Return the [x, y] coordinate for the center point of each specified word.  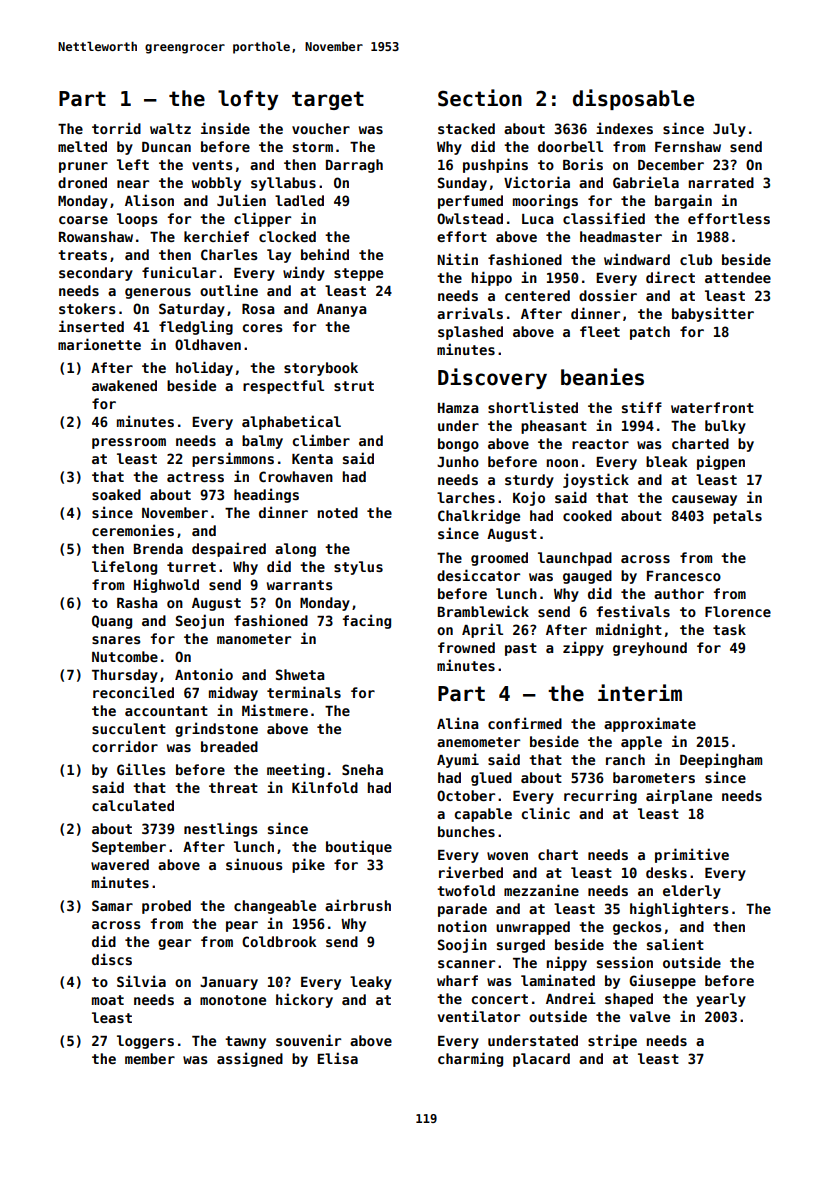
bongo [458, 445]
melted [82, 146]
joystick [596, 480]
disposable [633, 99]
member [150, 1058]
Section [480, 98]
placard [541, 1060]
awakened [124, 385]
